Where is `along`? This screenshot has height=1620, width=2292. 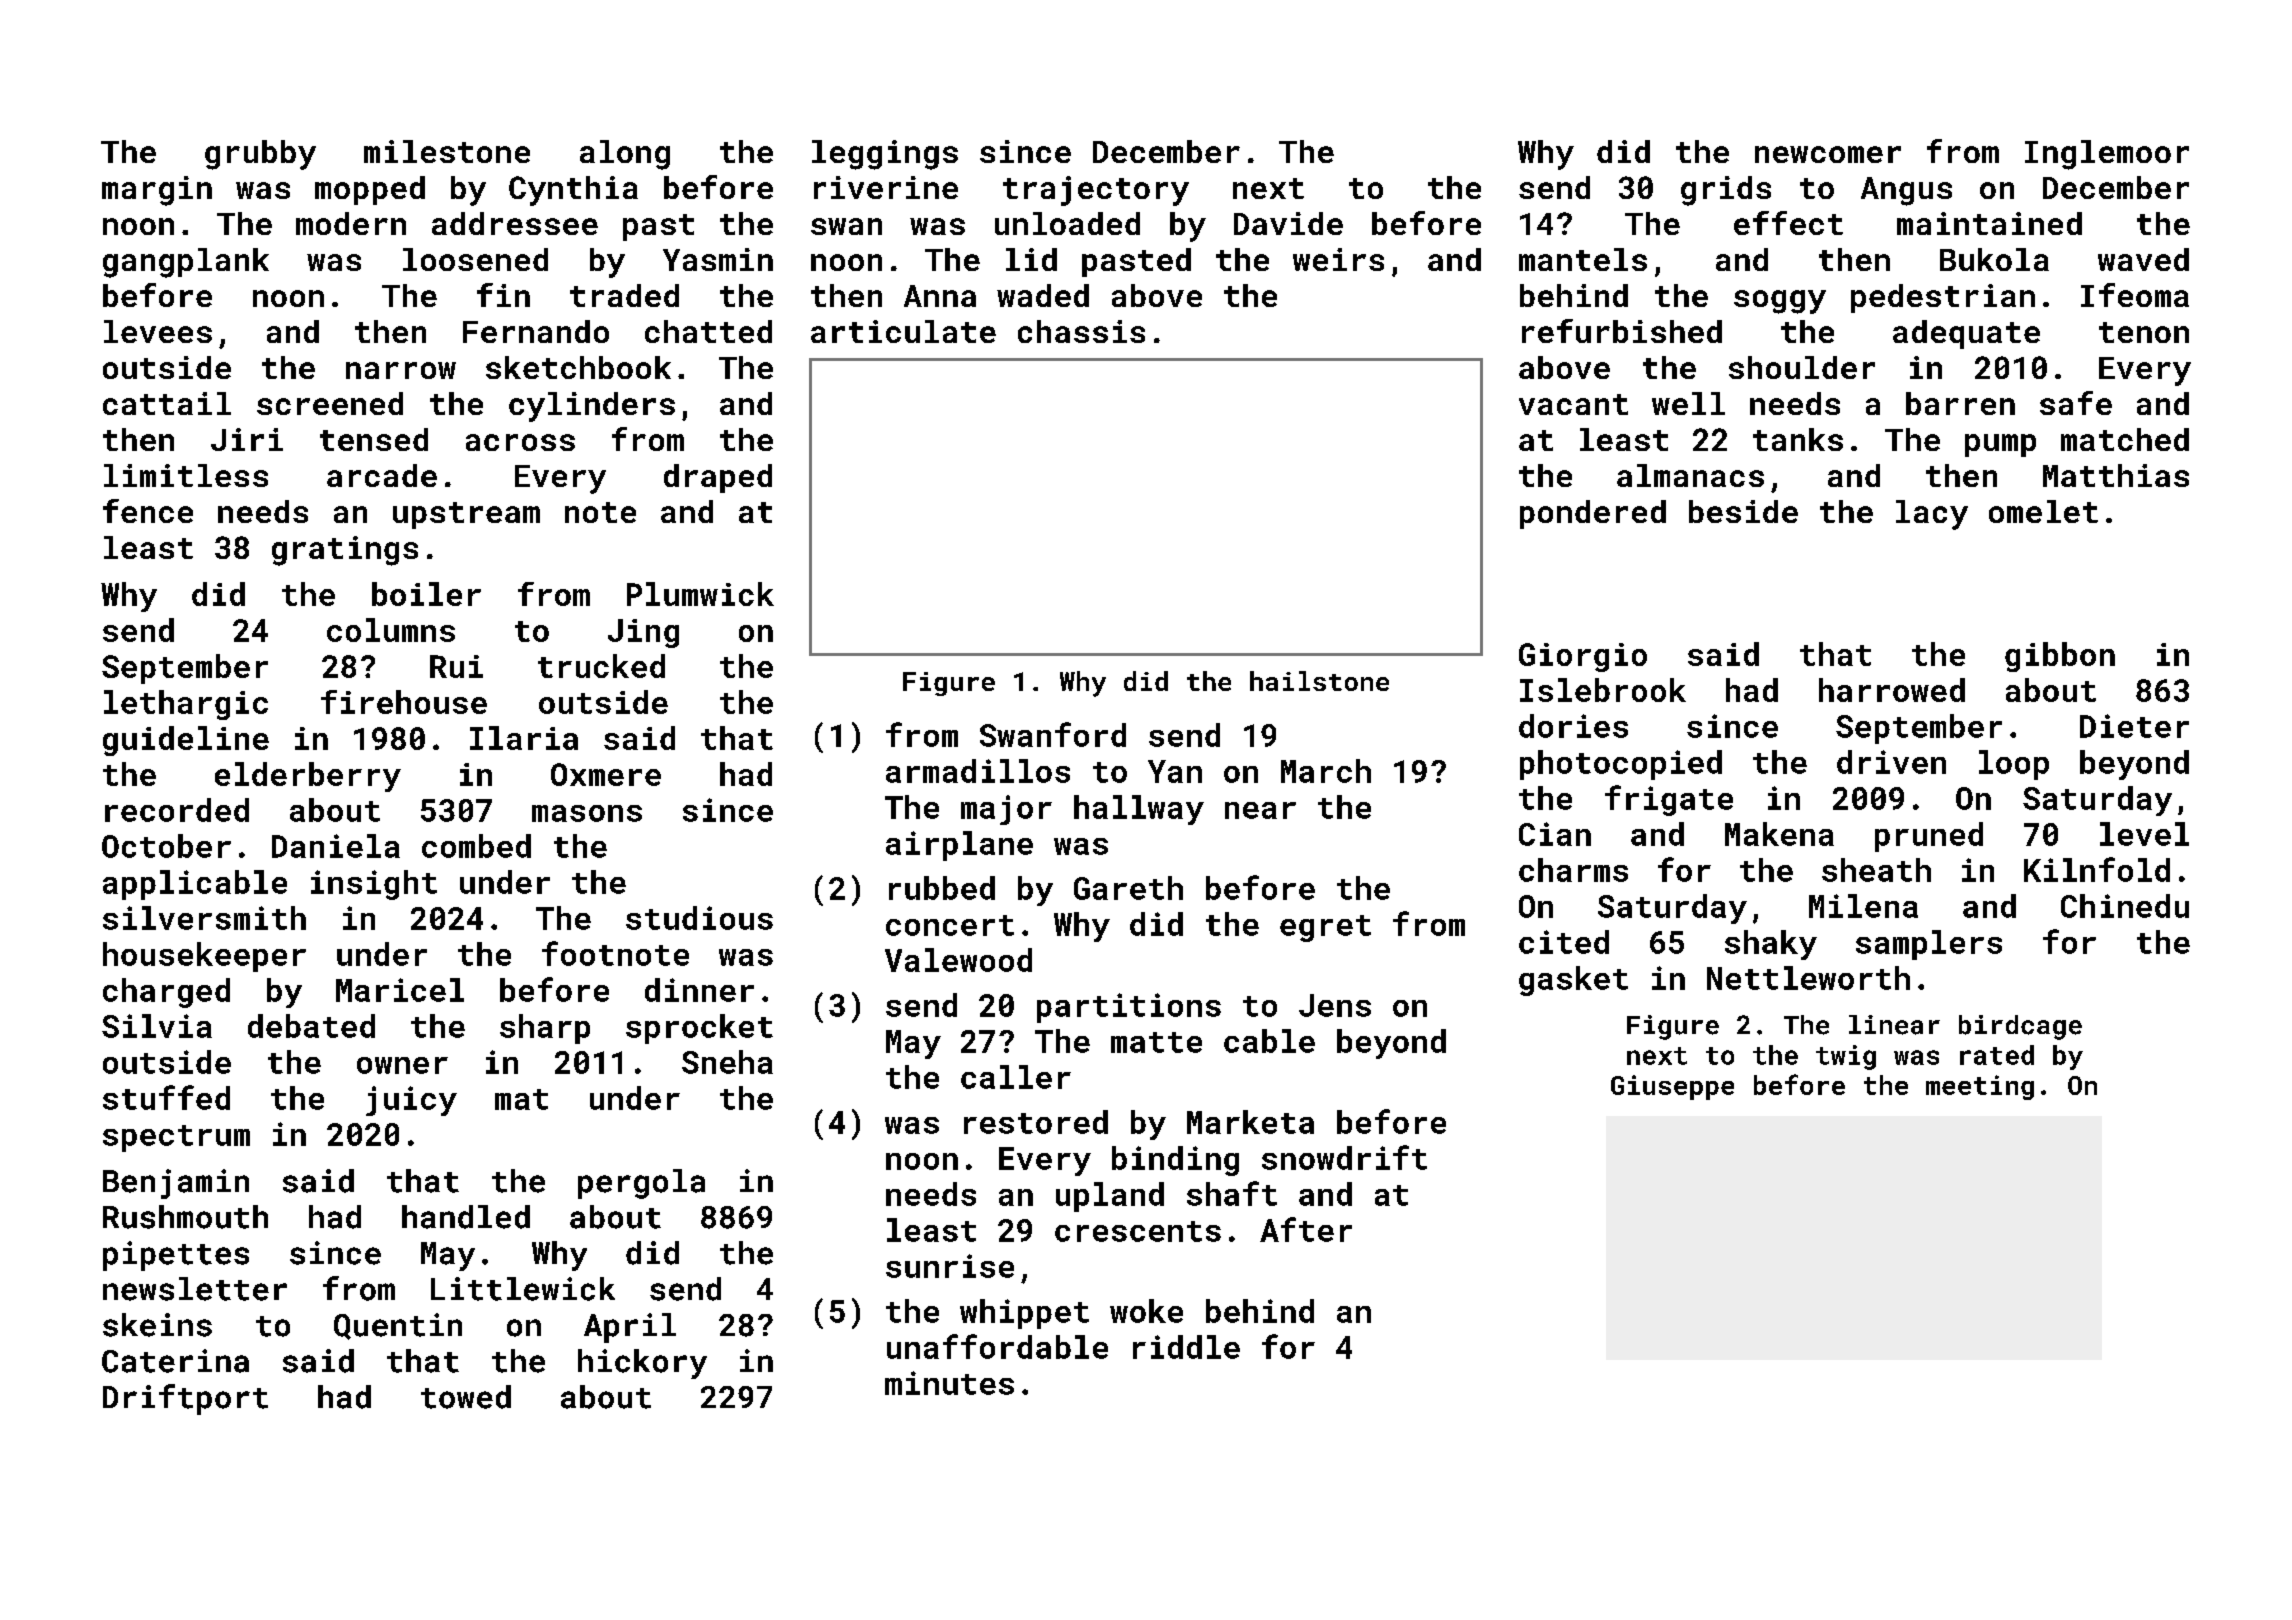
along is located at coordinates (625, 155).
